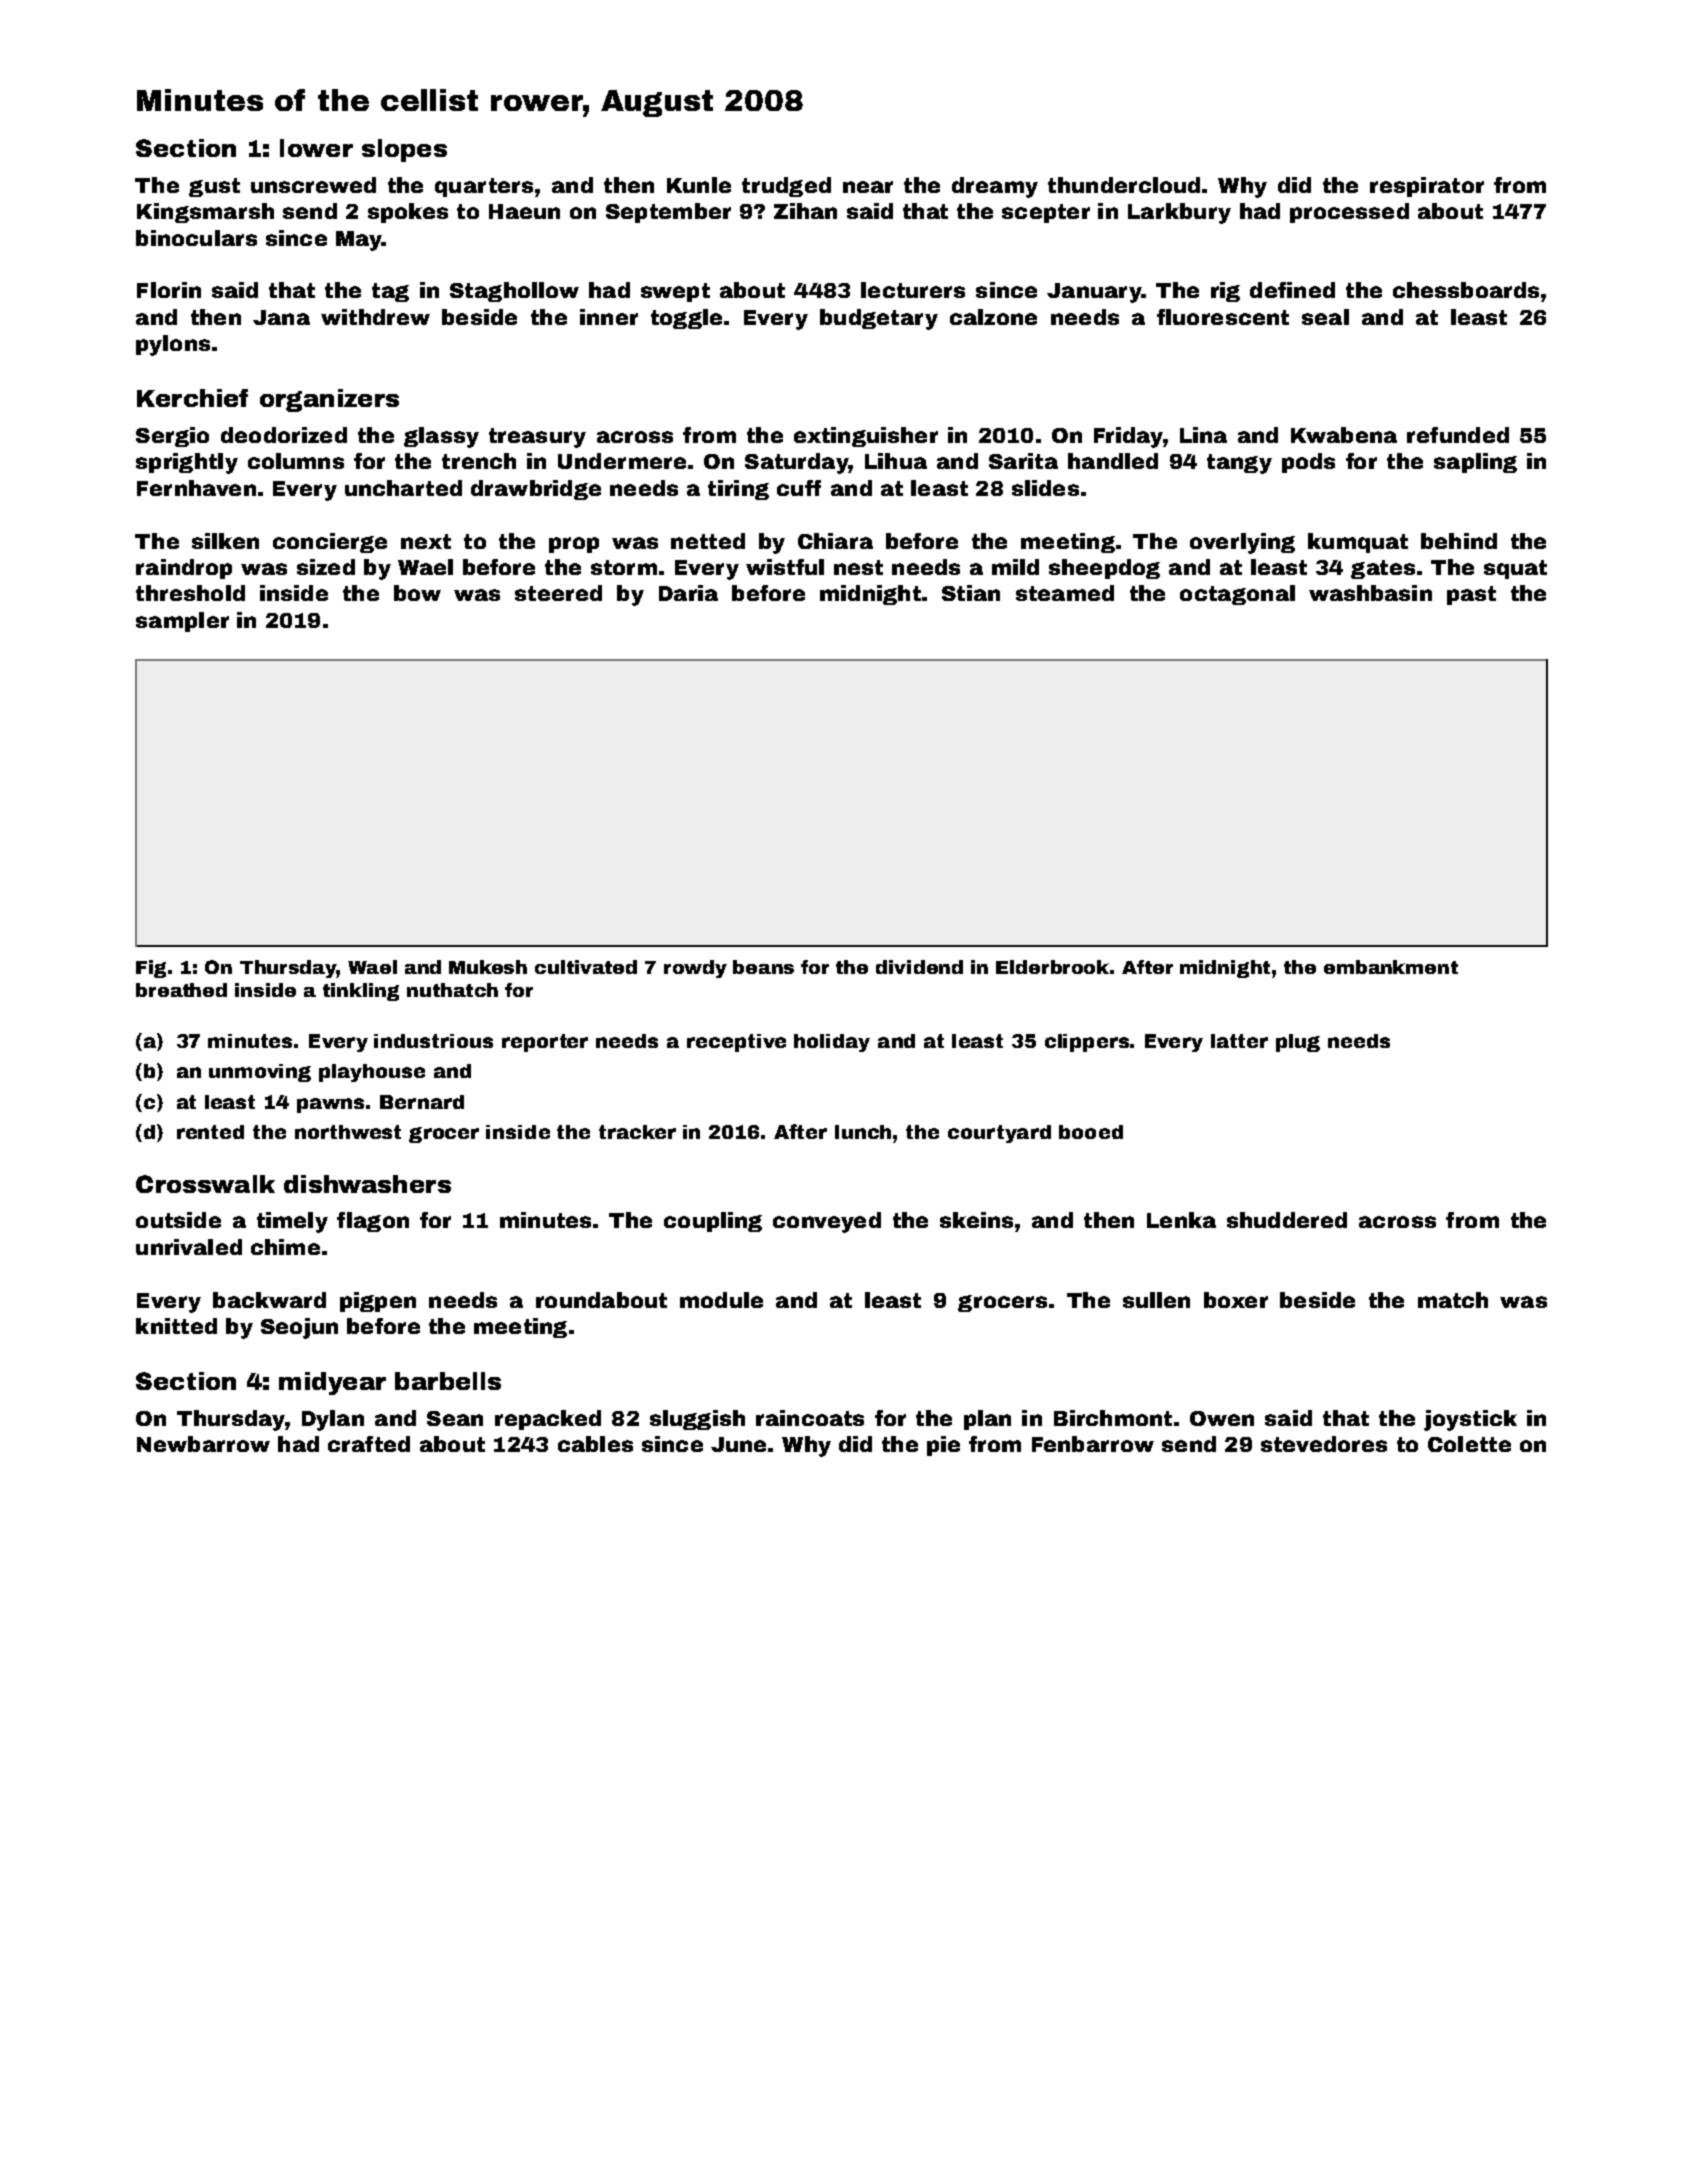  What do you see at coordinates (1469, 1444) in the screenshot?
I see `Colette` at bounding box center [1469, 1444].
